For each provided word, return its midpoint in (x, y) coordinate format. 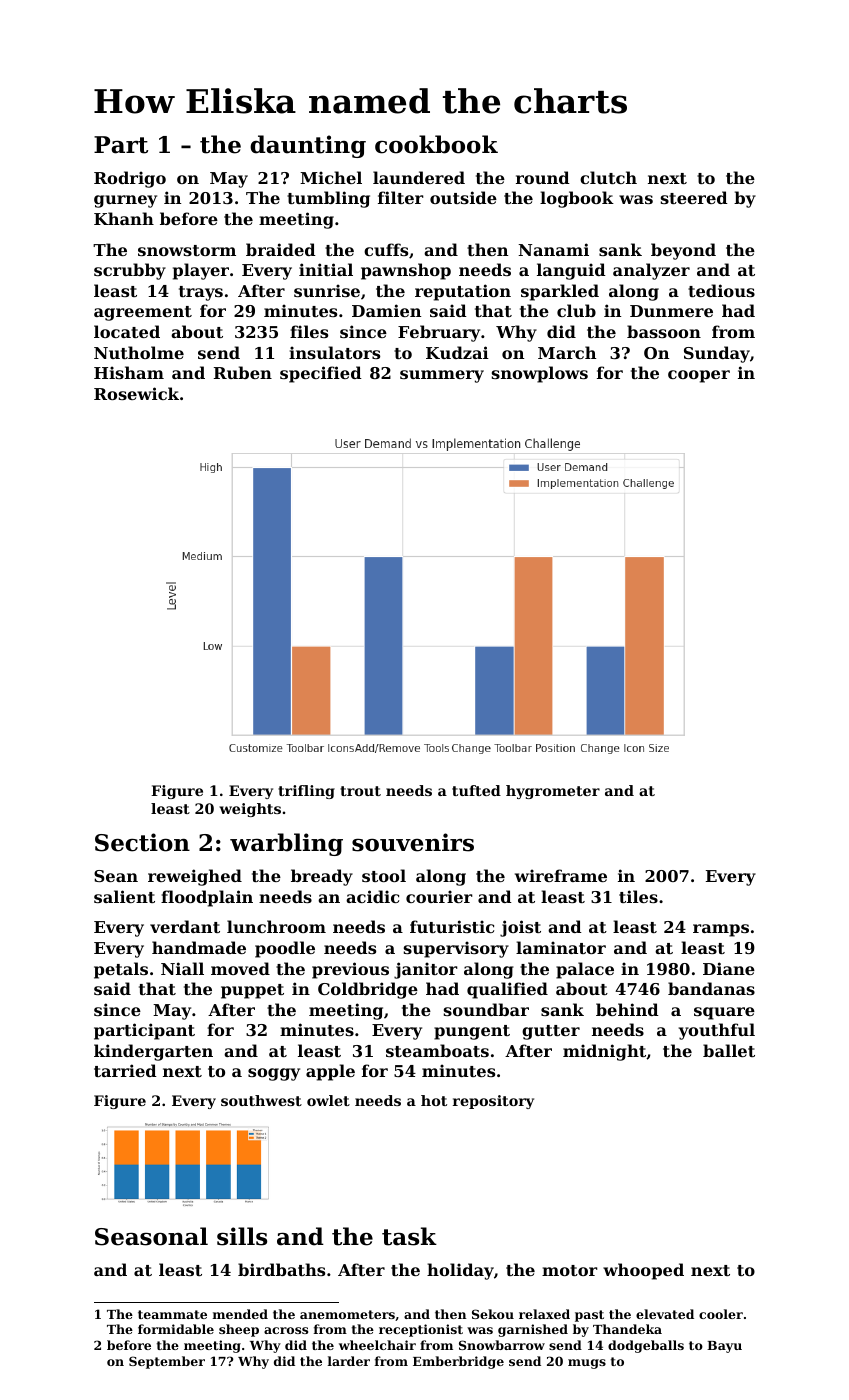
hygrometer (553, 792)
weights (250, 810)
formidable (176, 1329)
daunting (308, 146)
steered (694, 197)
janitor (426, 970)
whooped (643, 1271)
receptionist (421, 1330)
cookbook (436, 144)
